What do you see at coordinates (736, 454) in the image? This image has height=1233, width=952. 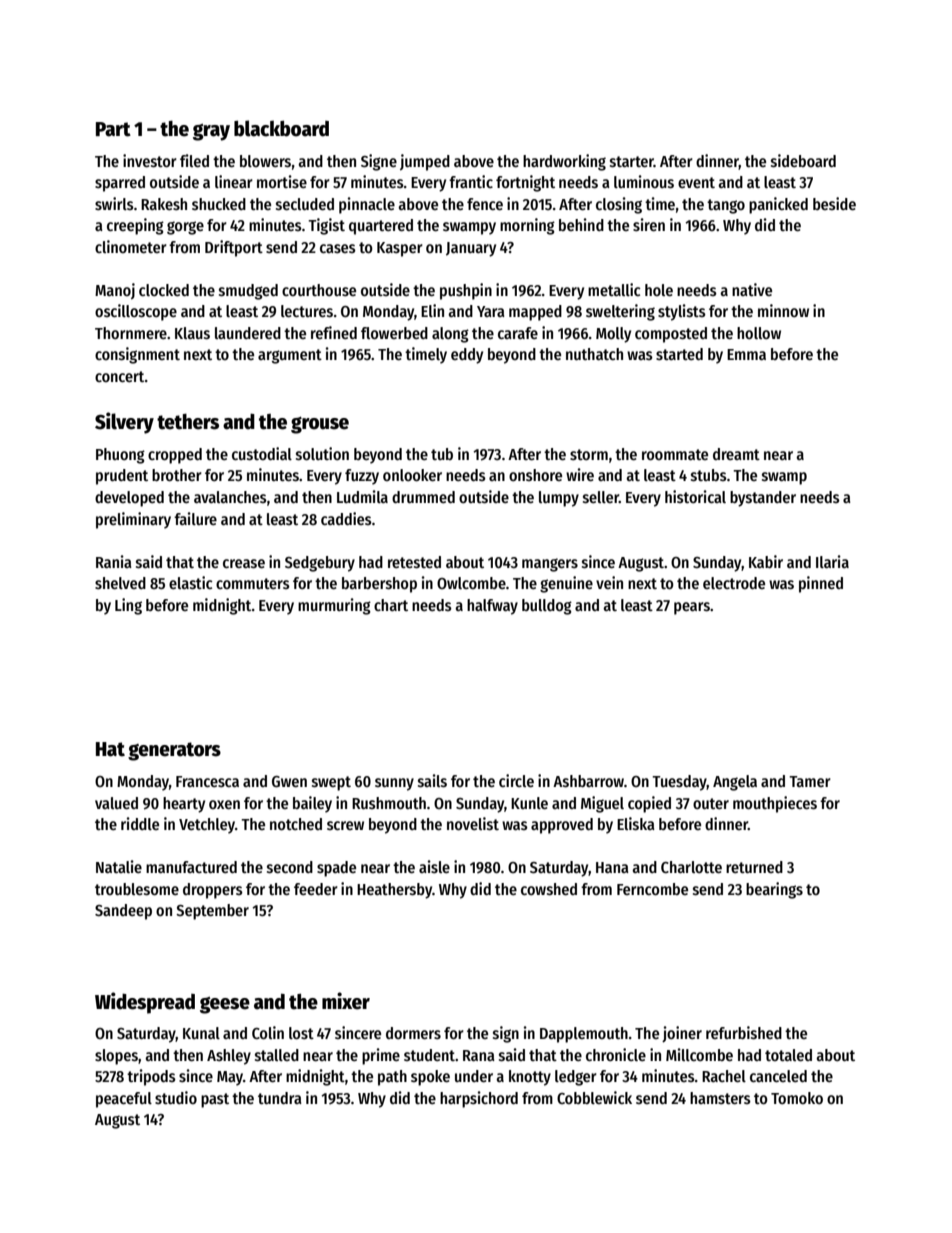 I see `dreamt` at bounding box center [736, 454].
